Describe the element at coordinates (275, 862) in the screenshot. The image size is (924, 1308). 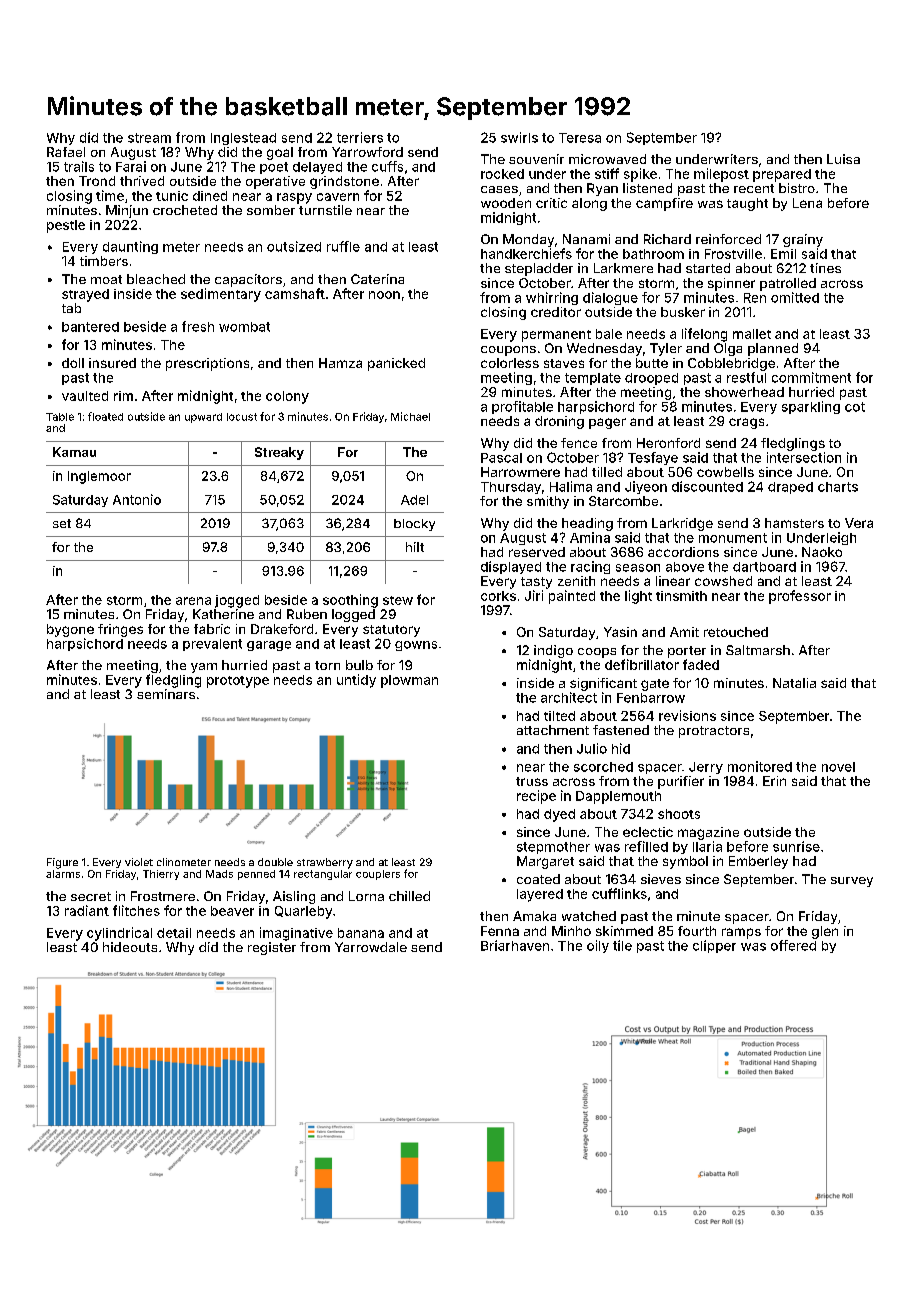
I see `double` at that location.
